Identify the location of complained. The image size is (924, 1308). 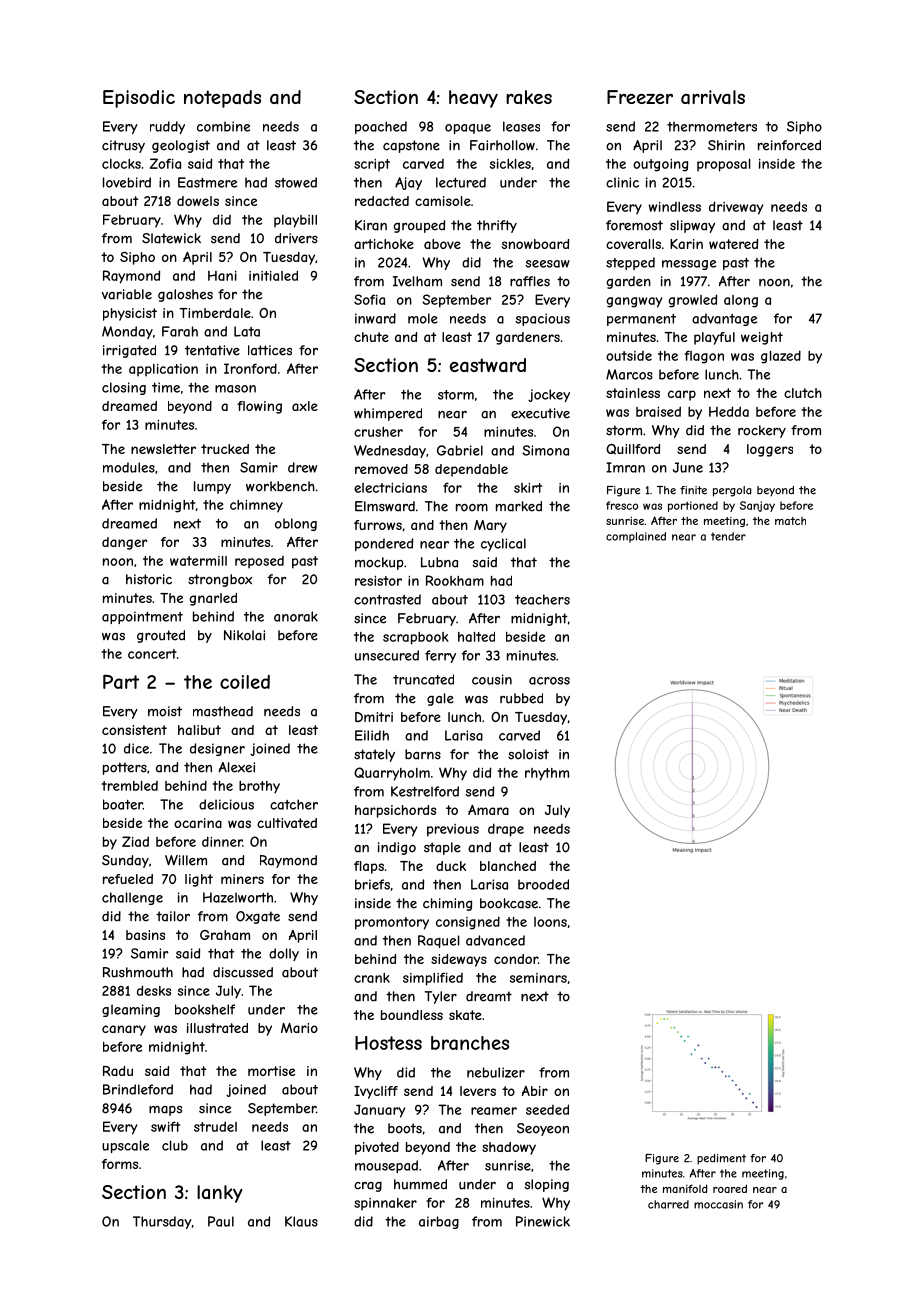
(636, 537).
